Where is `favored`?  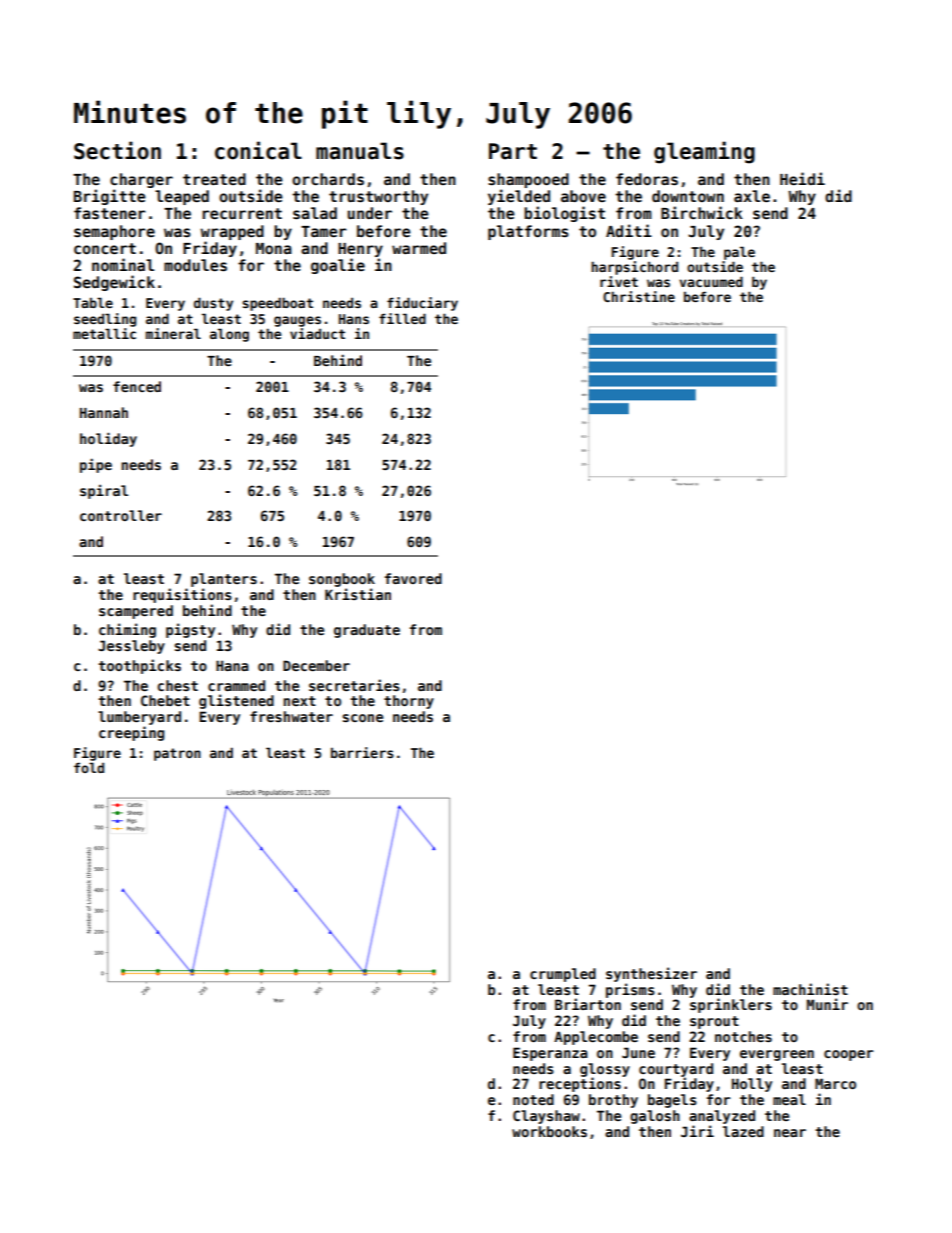 favored is located at coordinates (413, 578).
